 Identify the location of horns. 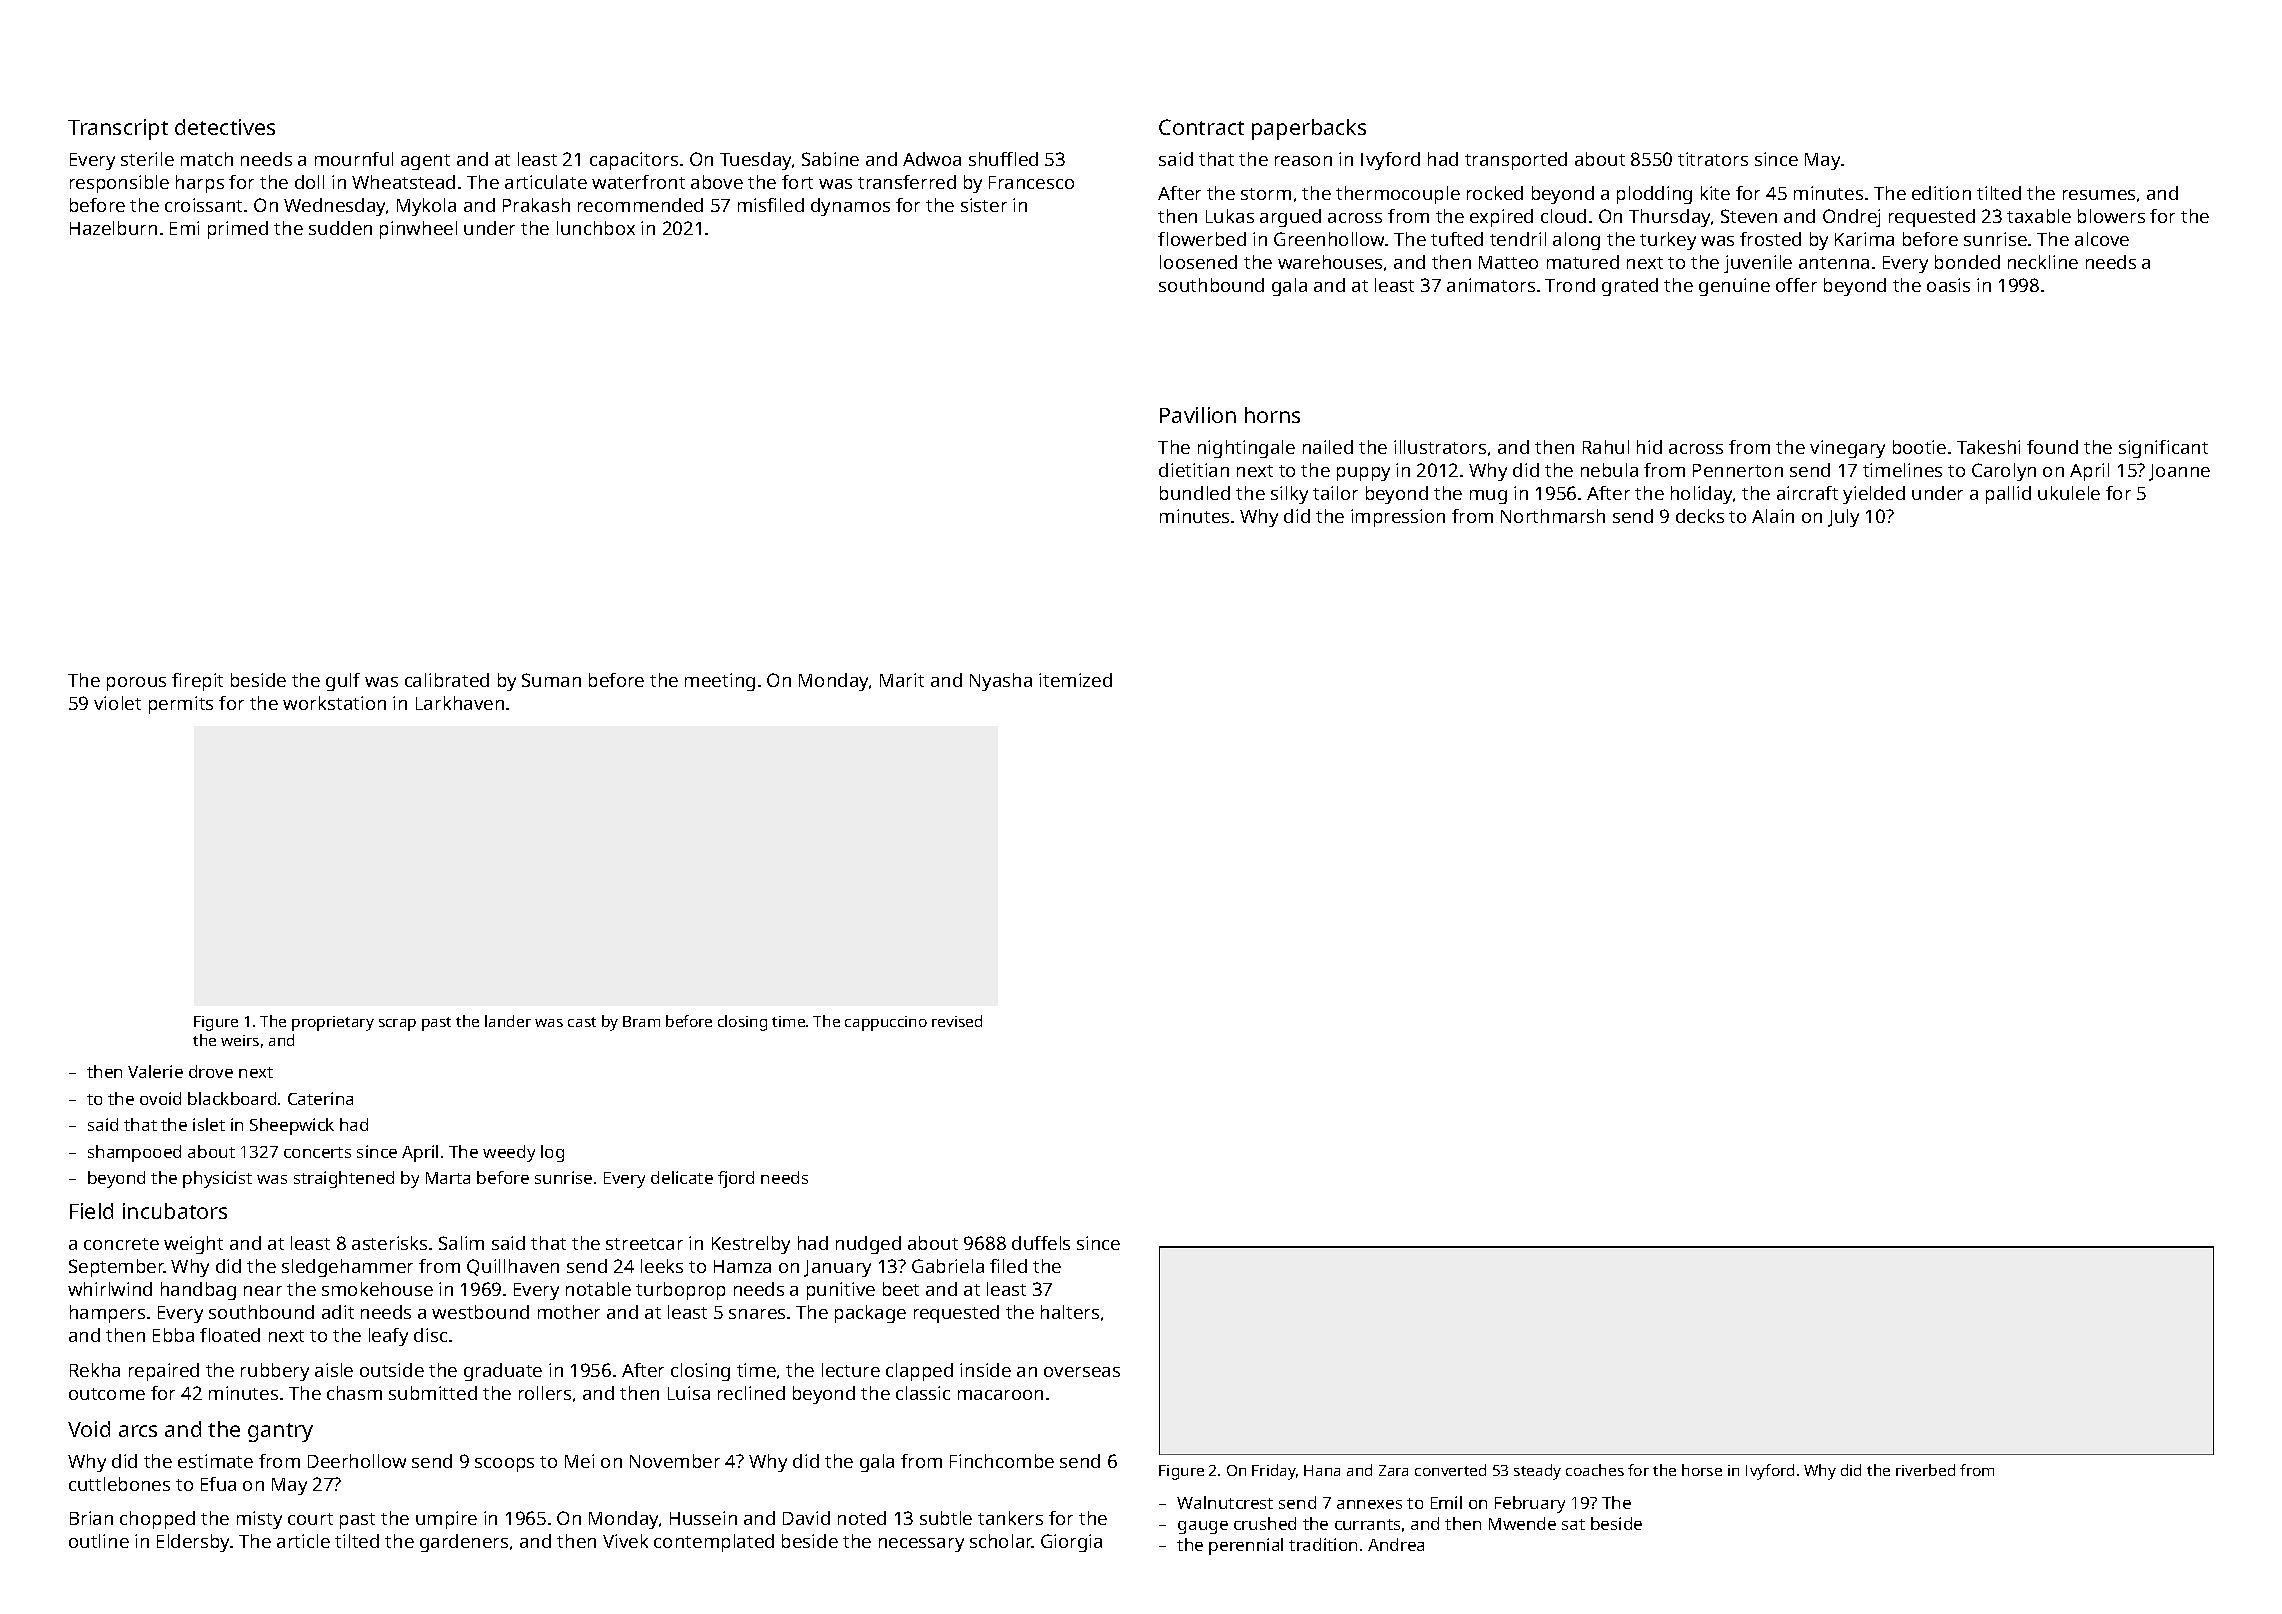
(1272, 415).
